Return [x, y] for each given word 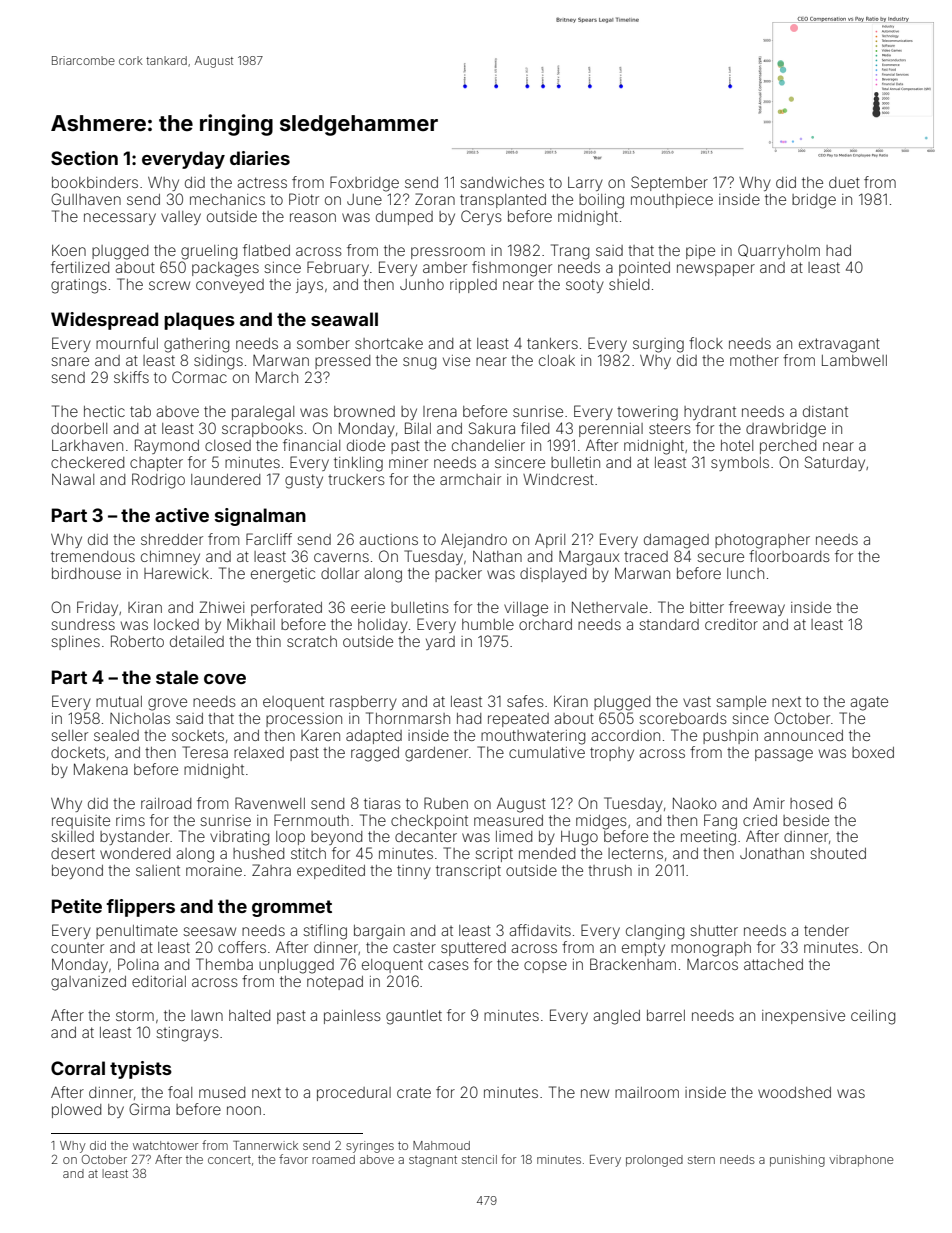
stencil [479, 1159]
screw [169, 285]
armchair [470, 479]
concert [229, 1160]
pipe [700, 252]
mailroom [647, 1092]
